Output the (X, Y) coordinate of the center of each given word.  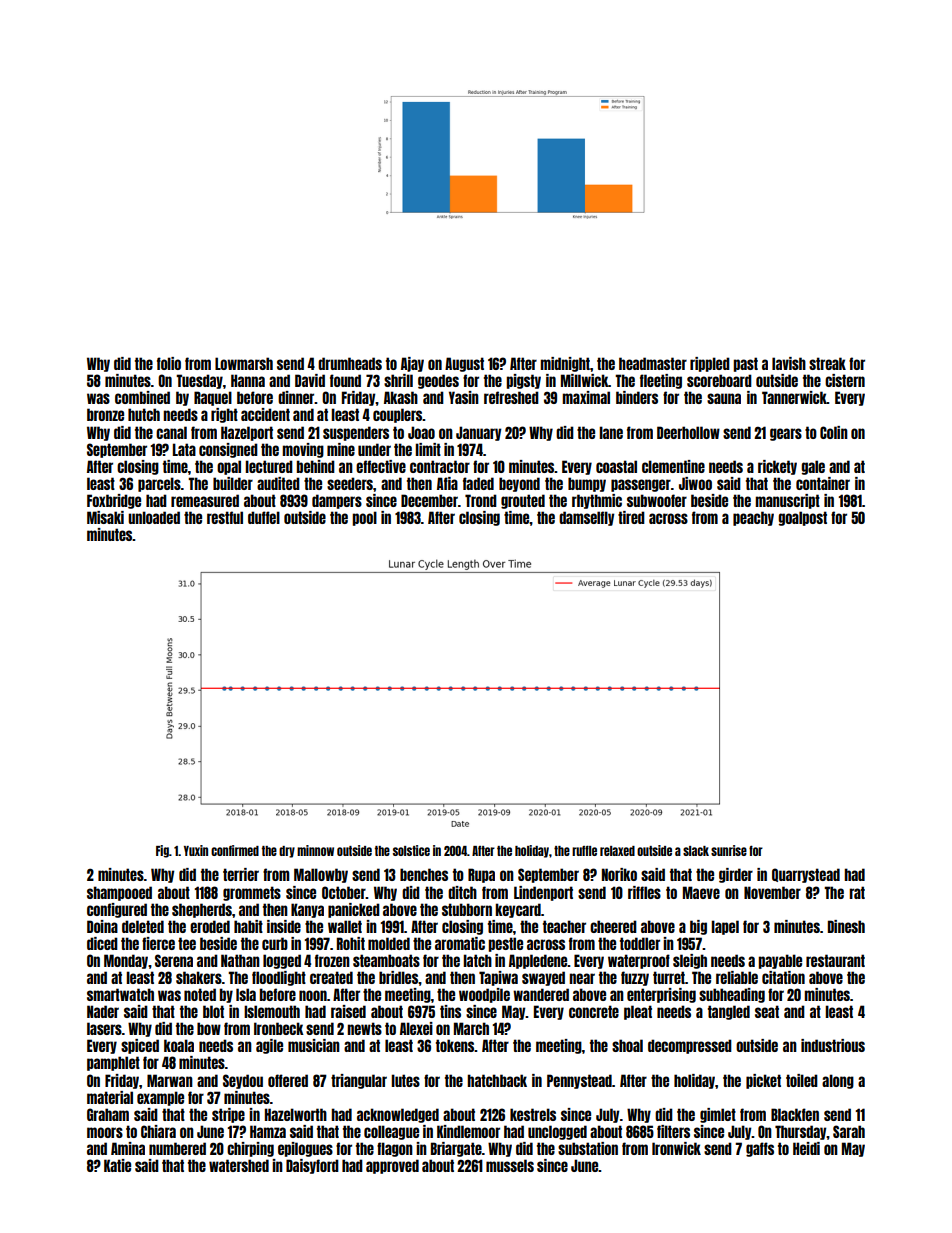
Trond (481, 500)
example (160, 1098)
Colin (834, 432)
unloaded (154, 517)
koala (179, 1045)
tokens (455, 1045)
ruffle (584, 850)
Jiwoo (695, 483)
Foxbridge (114, 501)
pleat (638, 1012)
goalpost (802, 518)
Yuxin (196, 850)
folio (169, 363)
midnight (565, 364)
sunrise (729, 850)
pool (364, 518)
